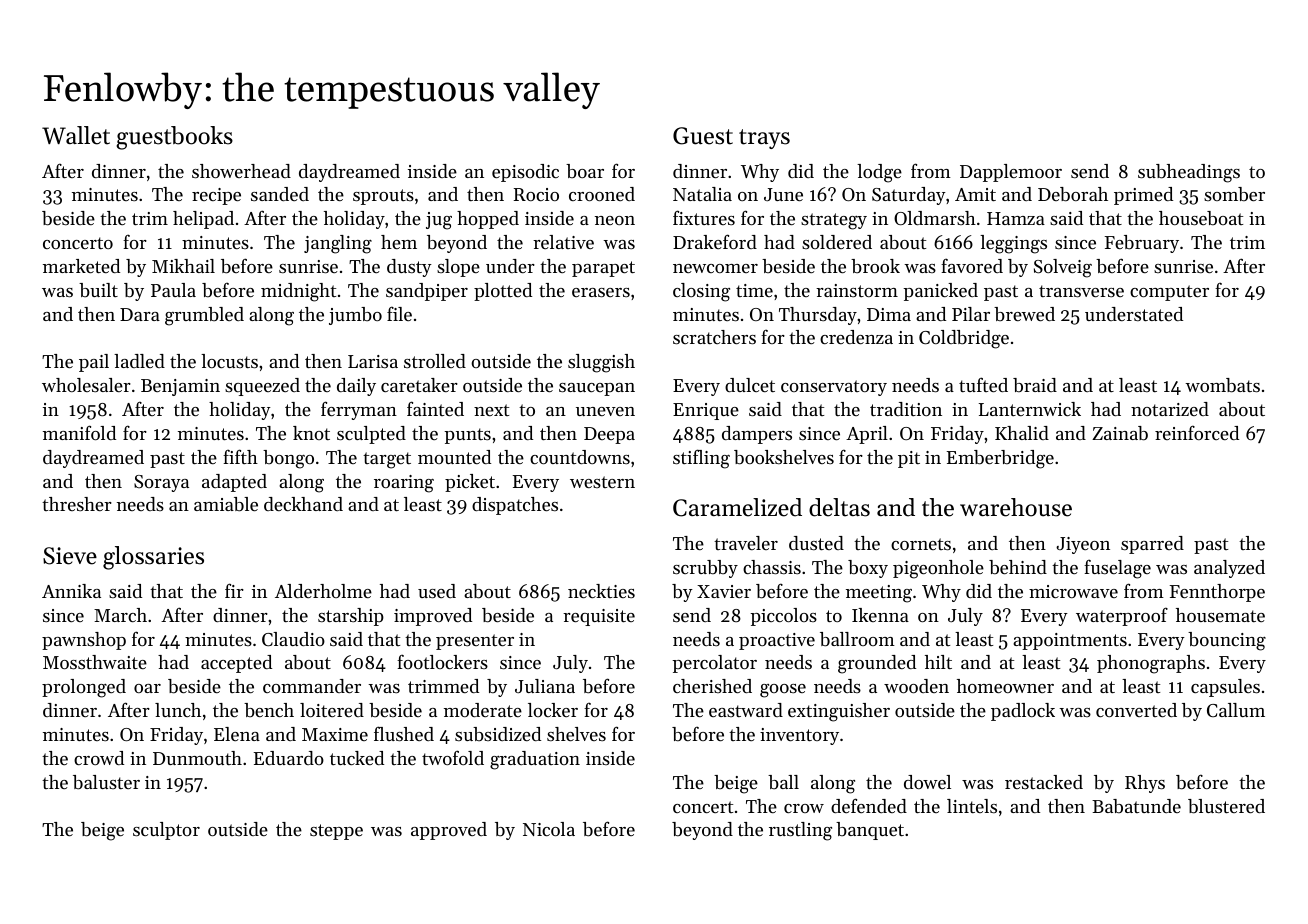 Image resolution: width=1308 pixels, height=924 pixels. I want to click on Natalia, so click(702, 194).
